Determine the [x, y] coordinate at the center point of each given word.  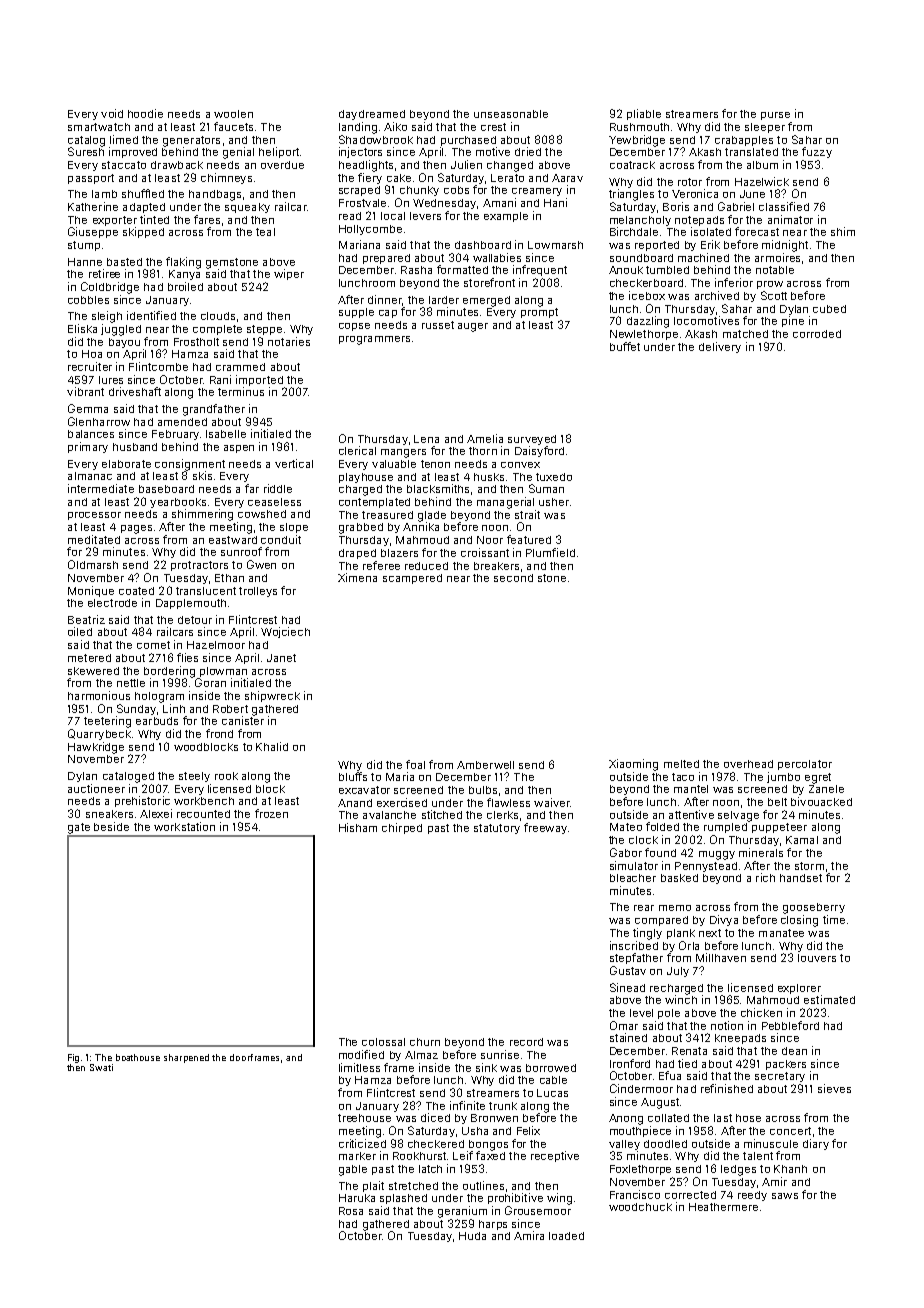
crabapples [744, 141]
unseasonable [511, 114]
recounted [203, 814]
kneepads [740, 1039]
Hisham [358, 827]
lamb [104, 194]
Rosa [351, 1211]
